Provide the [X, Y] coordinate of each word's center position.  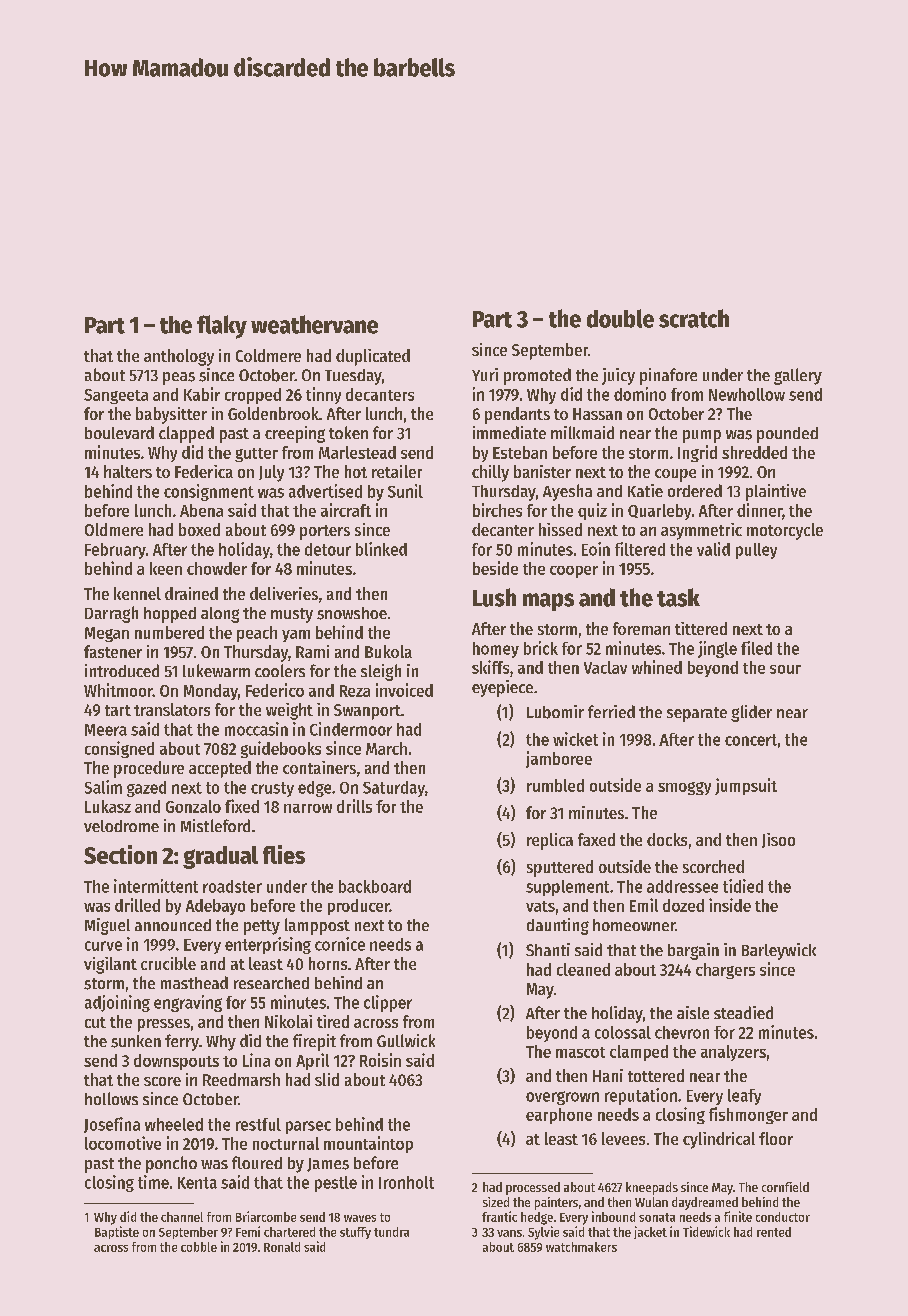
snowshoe [352, 613]
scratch [694, 318]
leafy [744, 1097]
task [678, 597]
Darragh [111, 614]
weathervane [314, 324]
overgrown [562, 1098]
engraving [188, 1003]
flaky [222, 327]
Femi [248, 1231]
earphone [559, 1116]
